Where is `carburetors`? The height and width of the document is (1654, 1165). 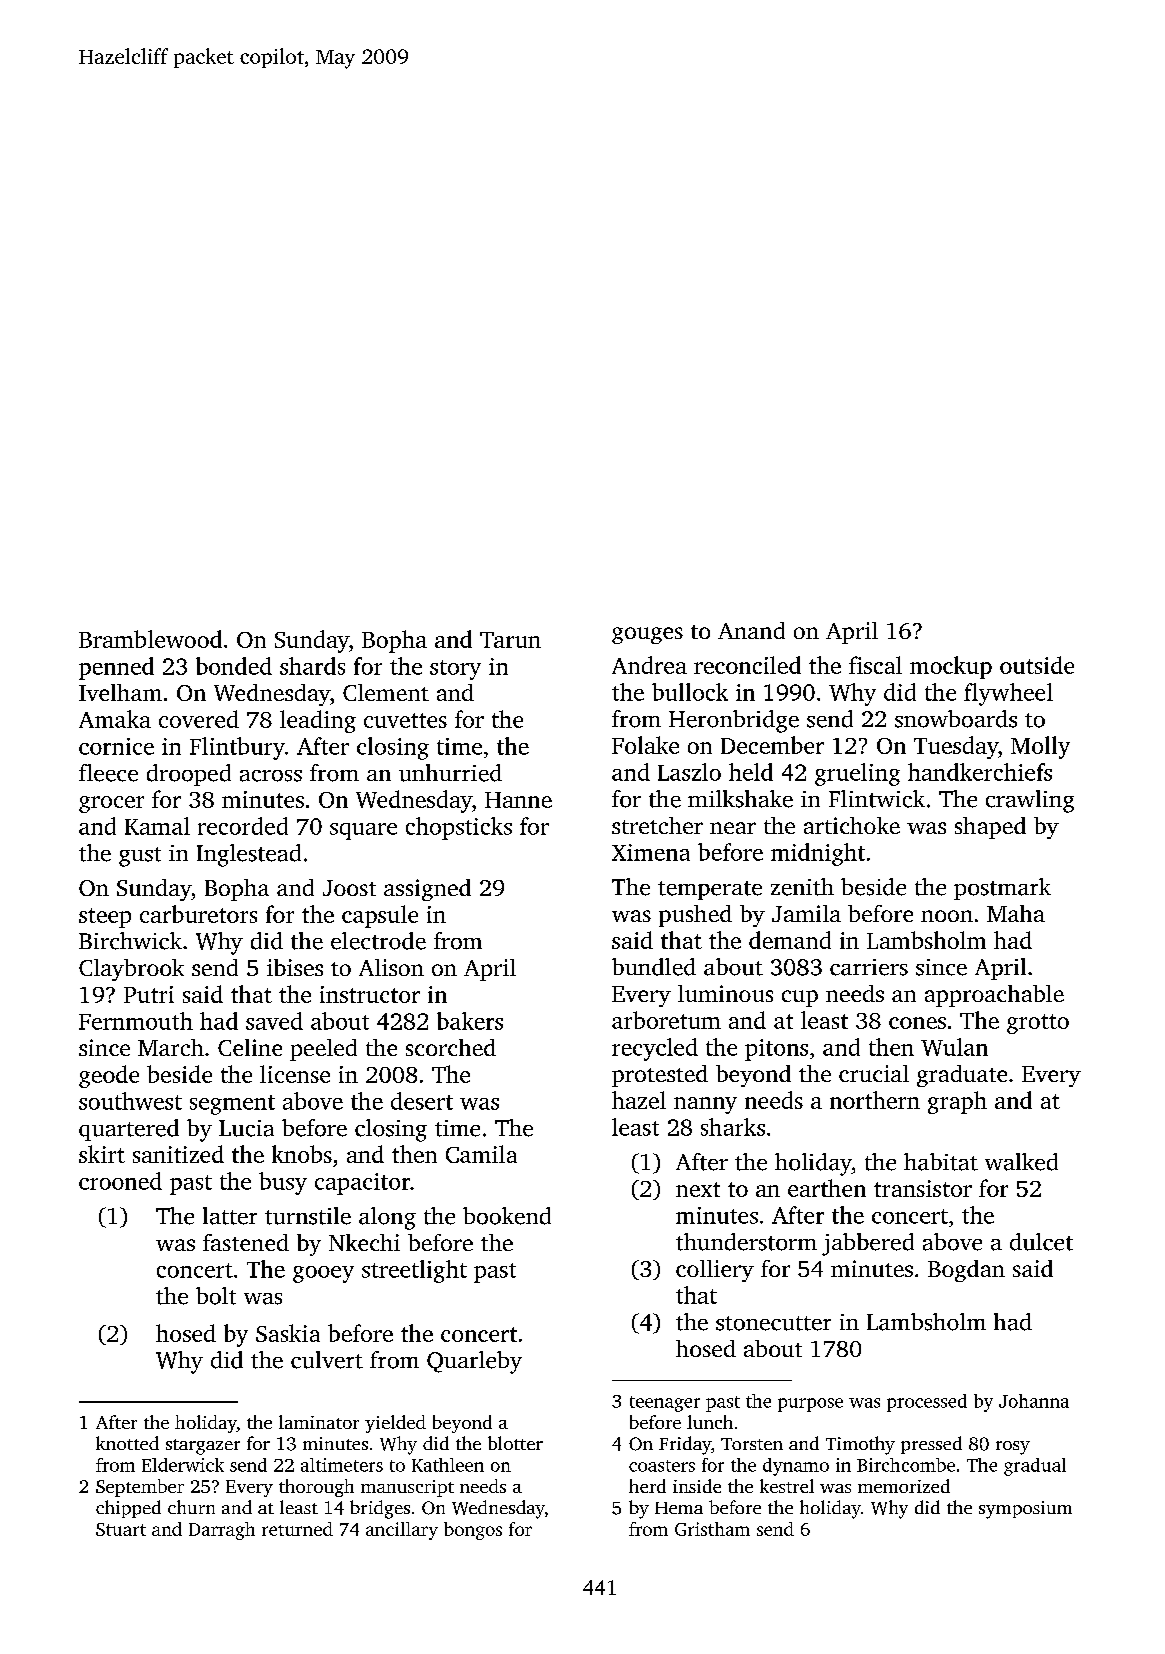 carburetors is located at coordinates (198, 914).
